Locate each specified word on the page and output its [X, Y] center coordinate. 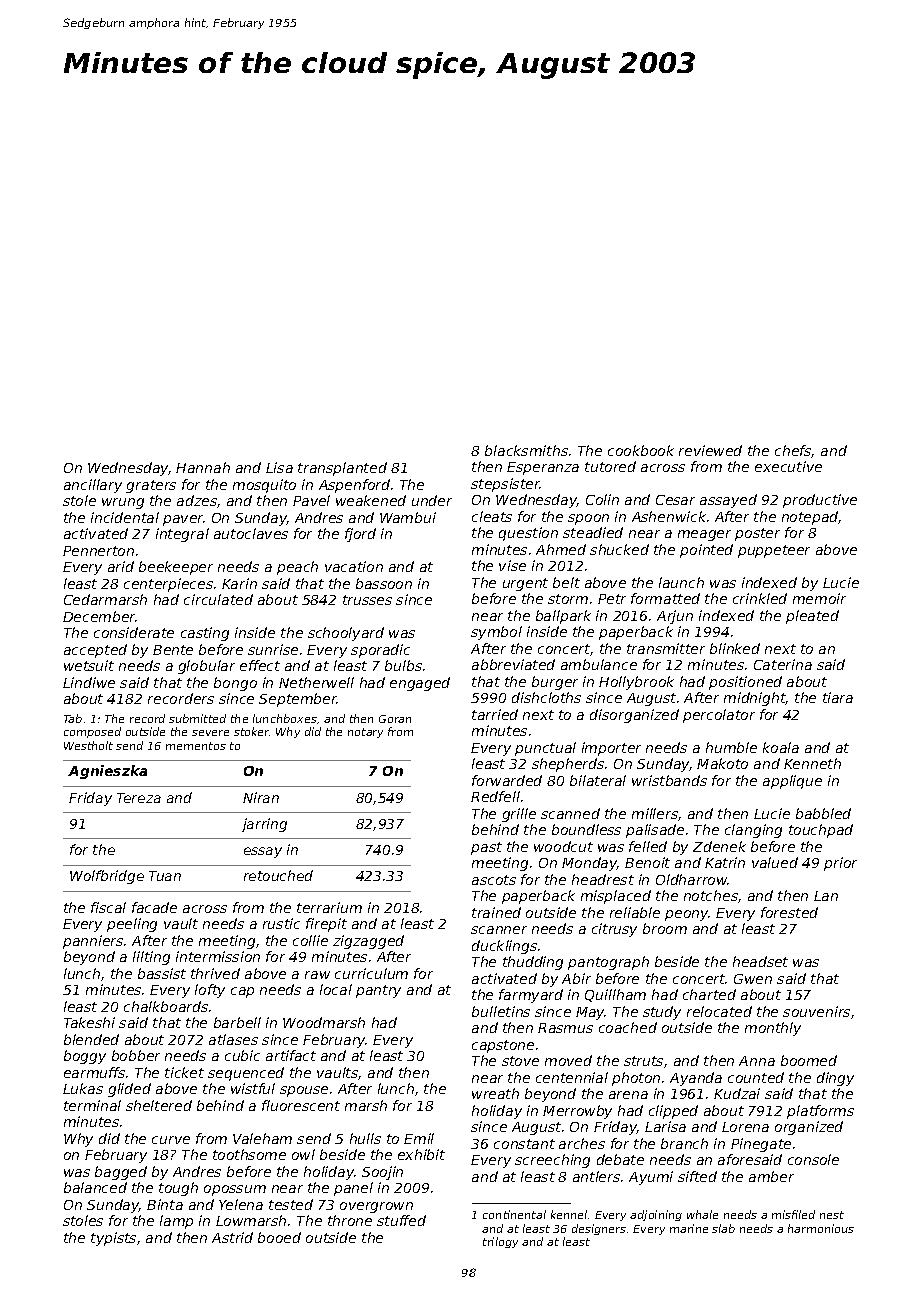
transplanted [342, 469]
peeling [132, 925]
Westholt [88, 745]
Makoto [722, 763]
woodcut [563, 846]
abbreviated [513, 664]
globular [206, 667]
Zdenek [719, 846]
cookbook [641, 450]
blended [91, 1039]
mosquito [264, 486]
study [662, 1013]
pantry [378, 991]
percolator [719, 716]
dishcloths [546, 697]
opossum [235, 1190]
